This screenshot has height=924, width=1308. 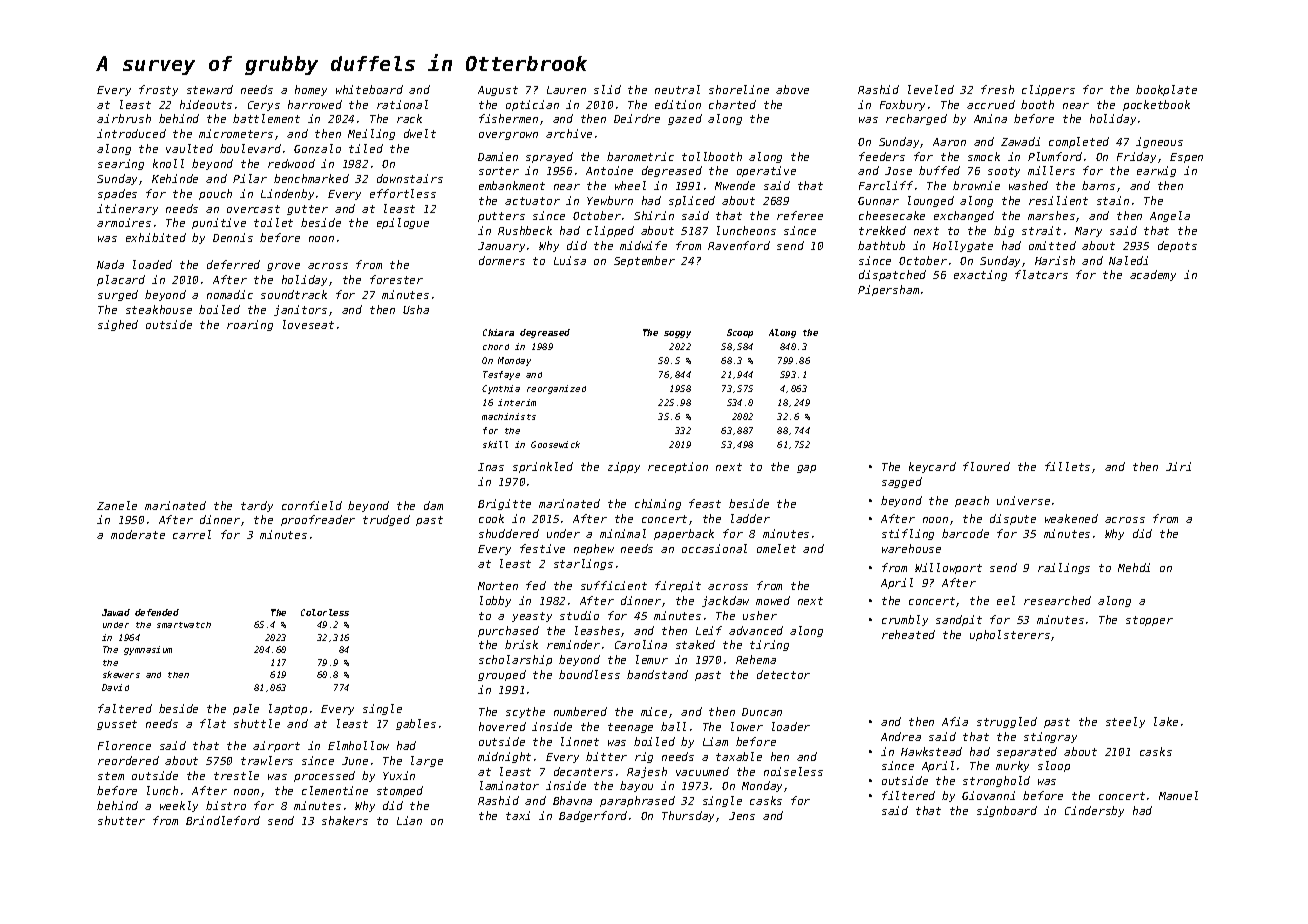 I want to click on shakers, so click(x=345, y=820).
